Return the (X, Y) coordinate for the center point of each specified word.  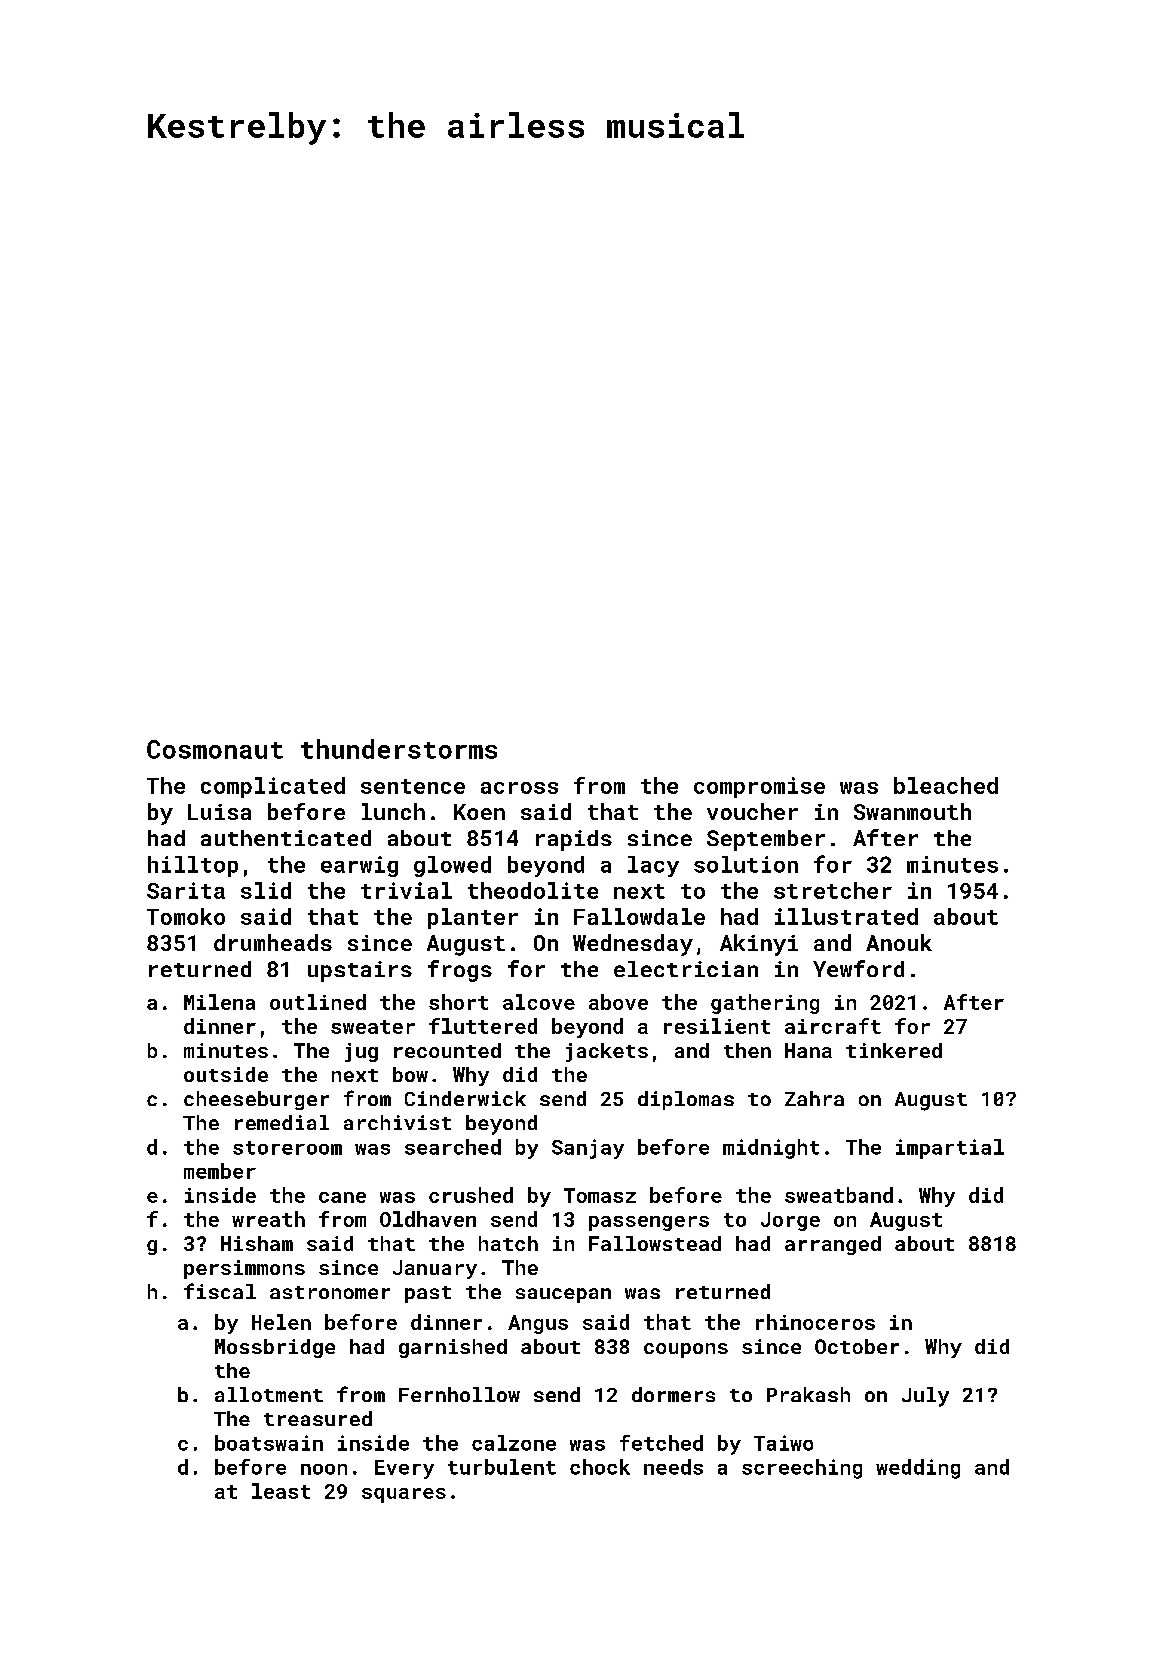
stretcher (833, 890)
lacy (653, 866)
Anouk (899, 942)
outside (226, 1074)
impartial (950, 1149)
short (458, 1002)
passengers (649, 1223)
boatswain (269, 1443)
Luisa (219, 812)
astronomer (330, 1292)
